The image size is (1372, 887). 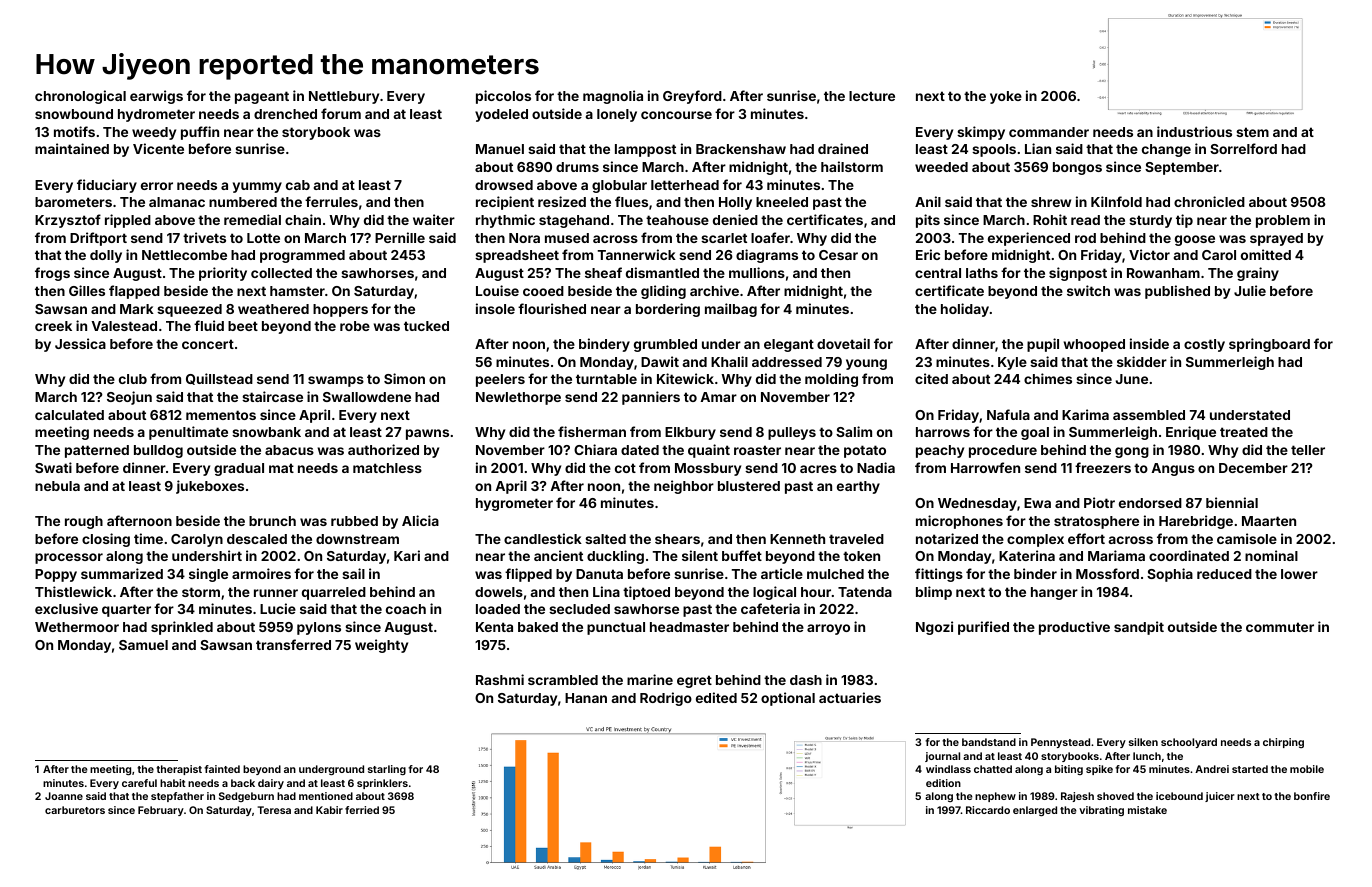 I want to click on Nettlebury, so click(x=344, y=97).
